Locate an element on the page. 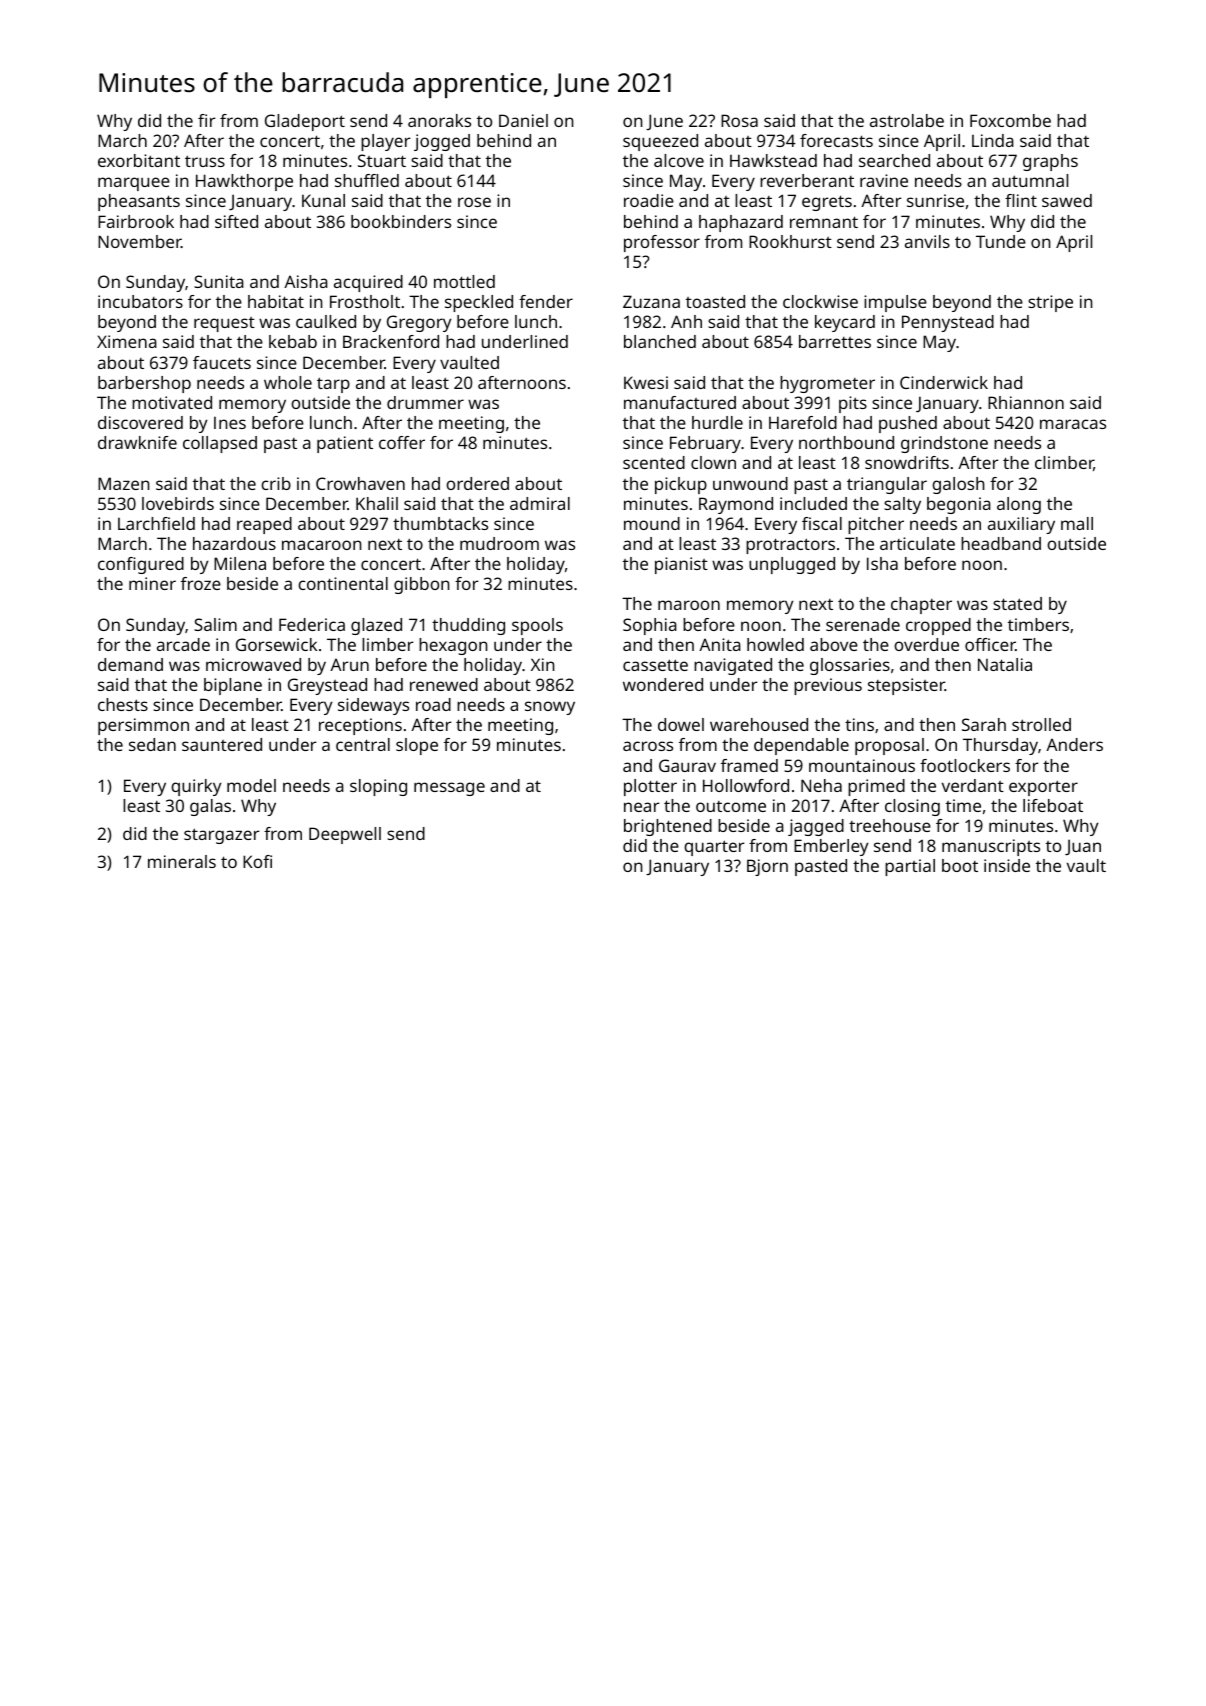 The image size is (1206, 1706). February is located at coordinates (705, 444).
